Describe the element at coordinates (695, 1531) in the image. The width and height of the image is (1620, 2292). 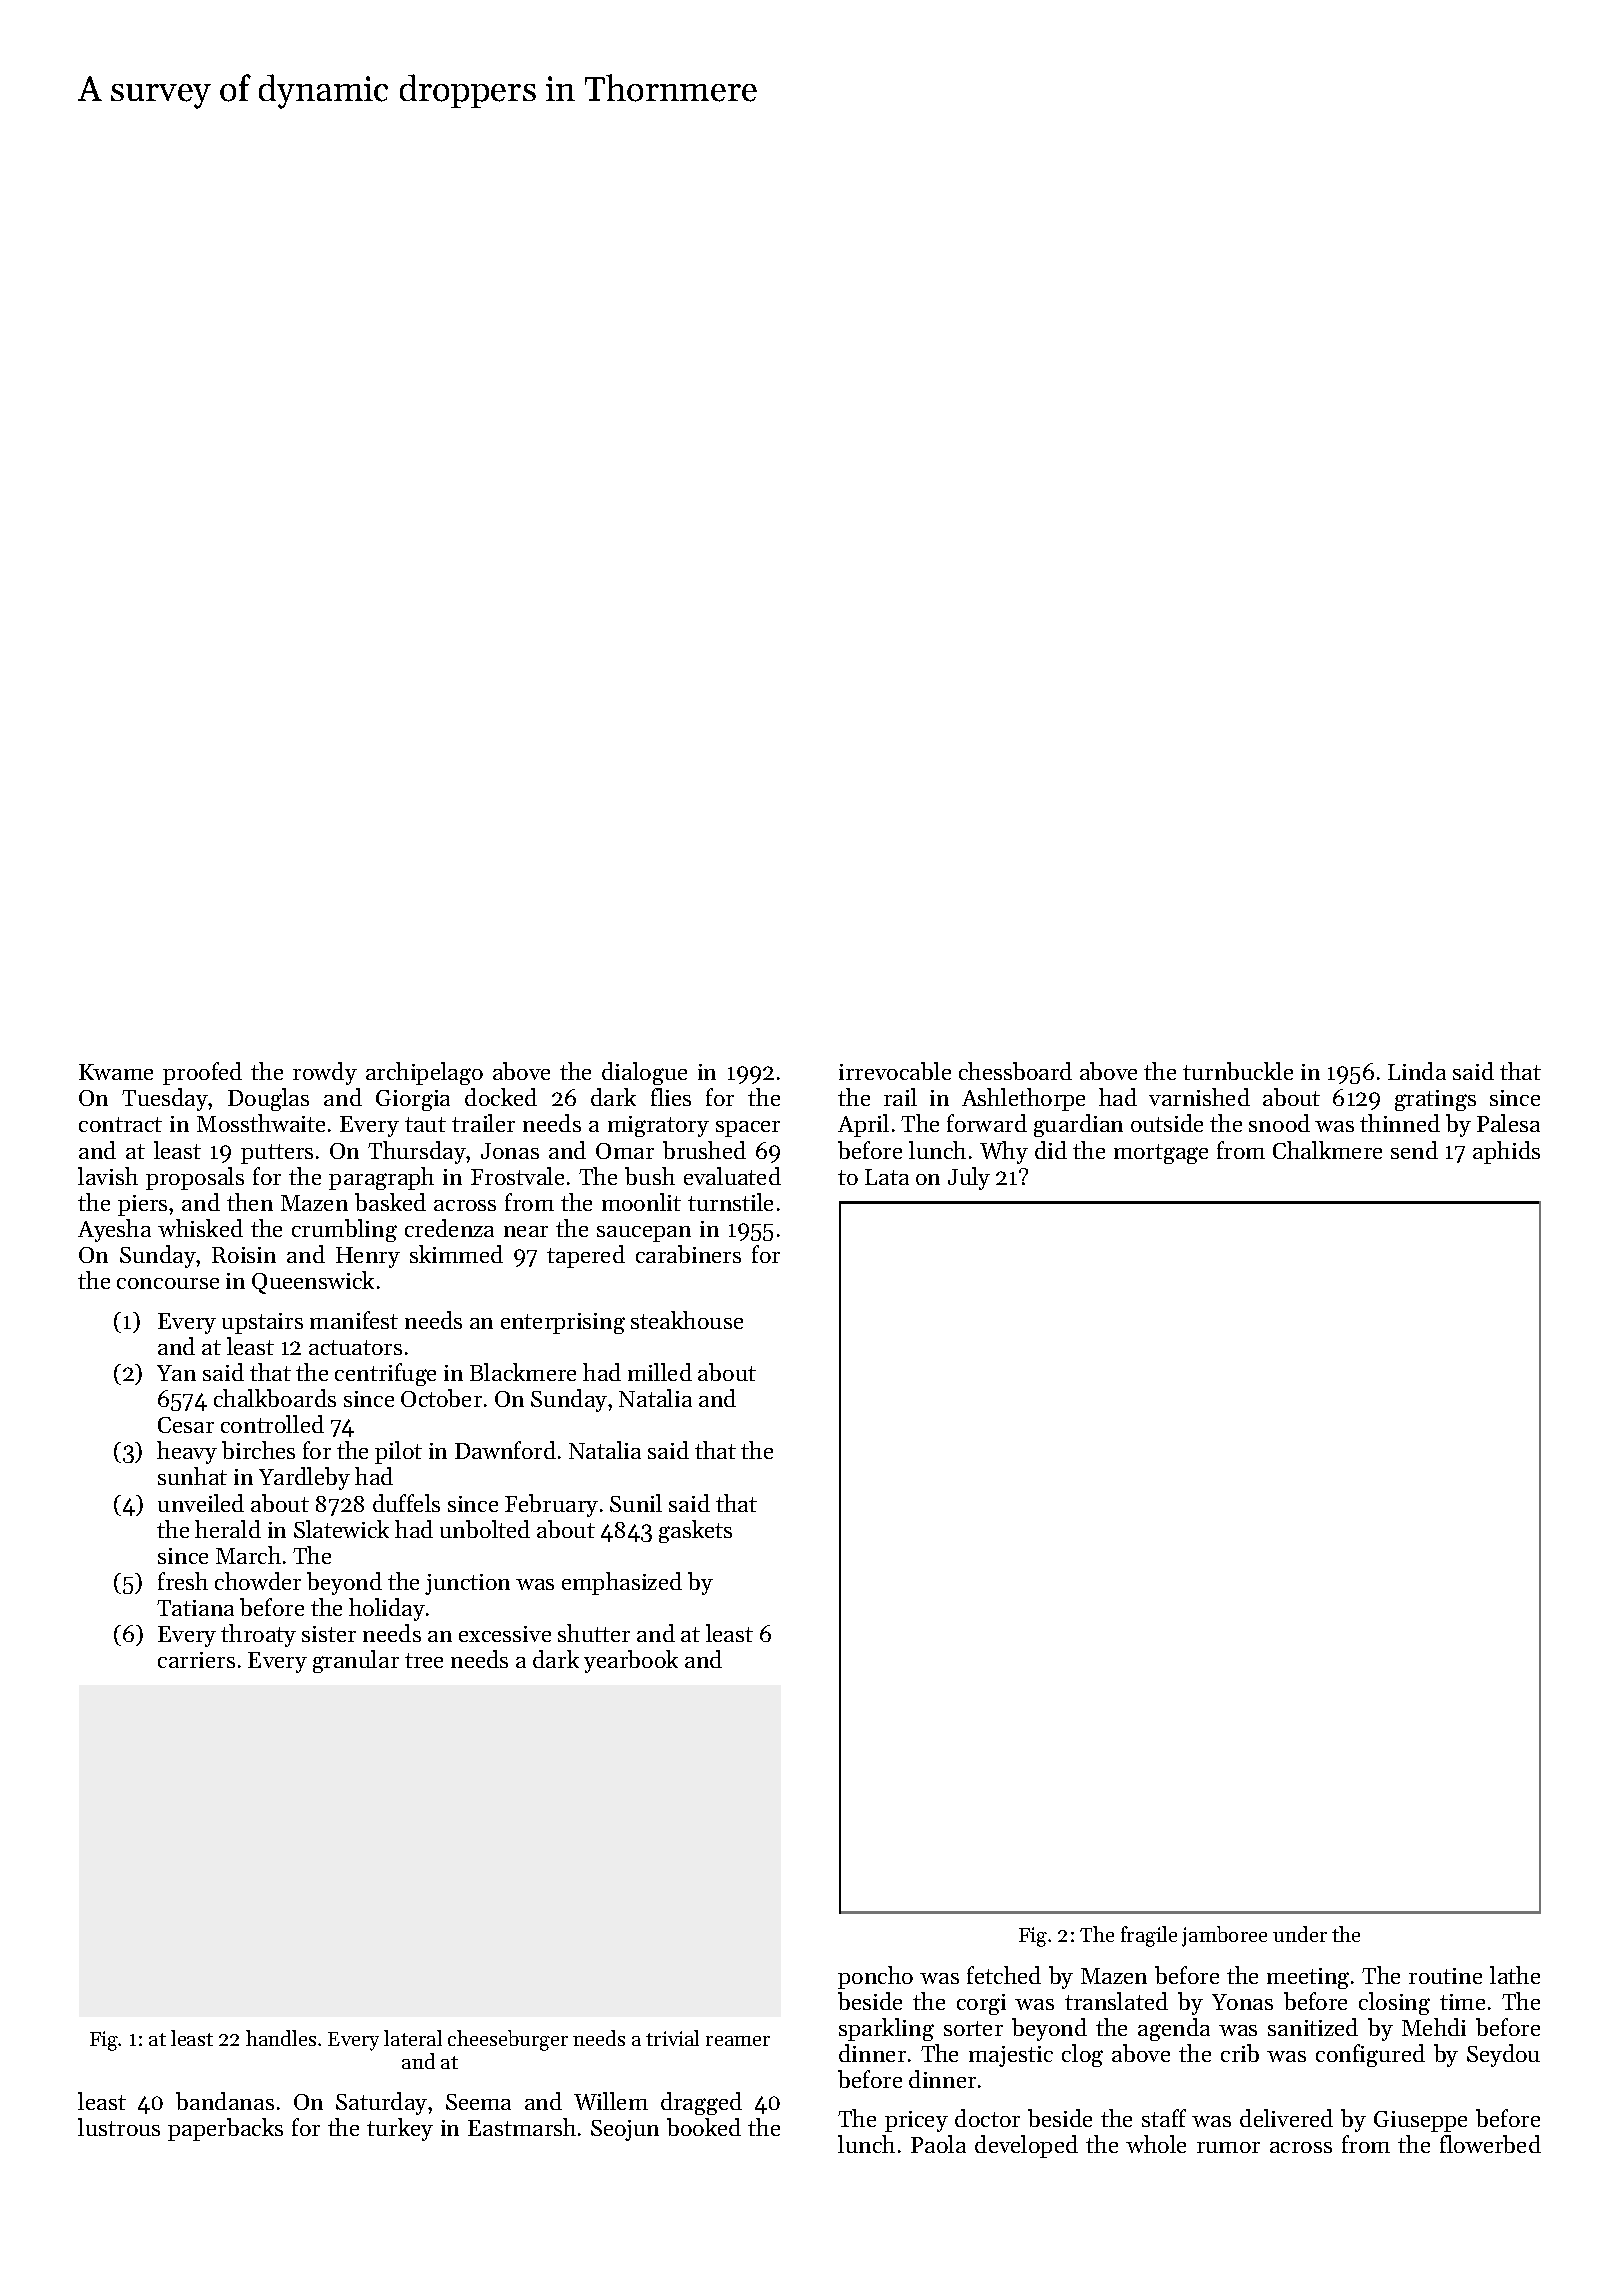
I see `gaskets` at that location.
